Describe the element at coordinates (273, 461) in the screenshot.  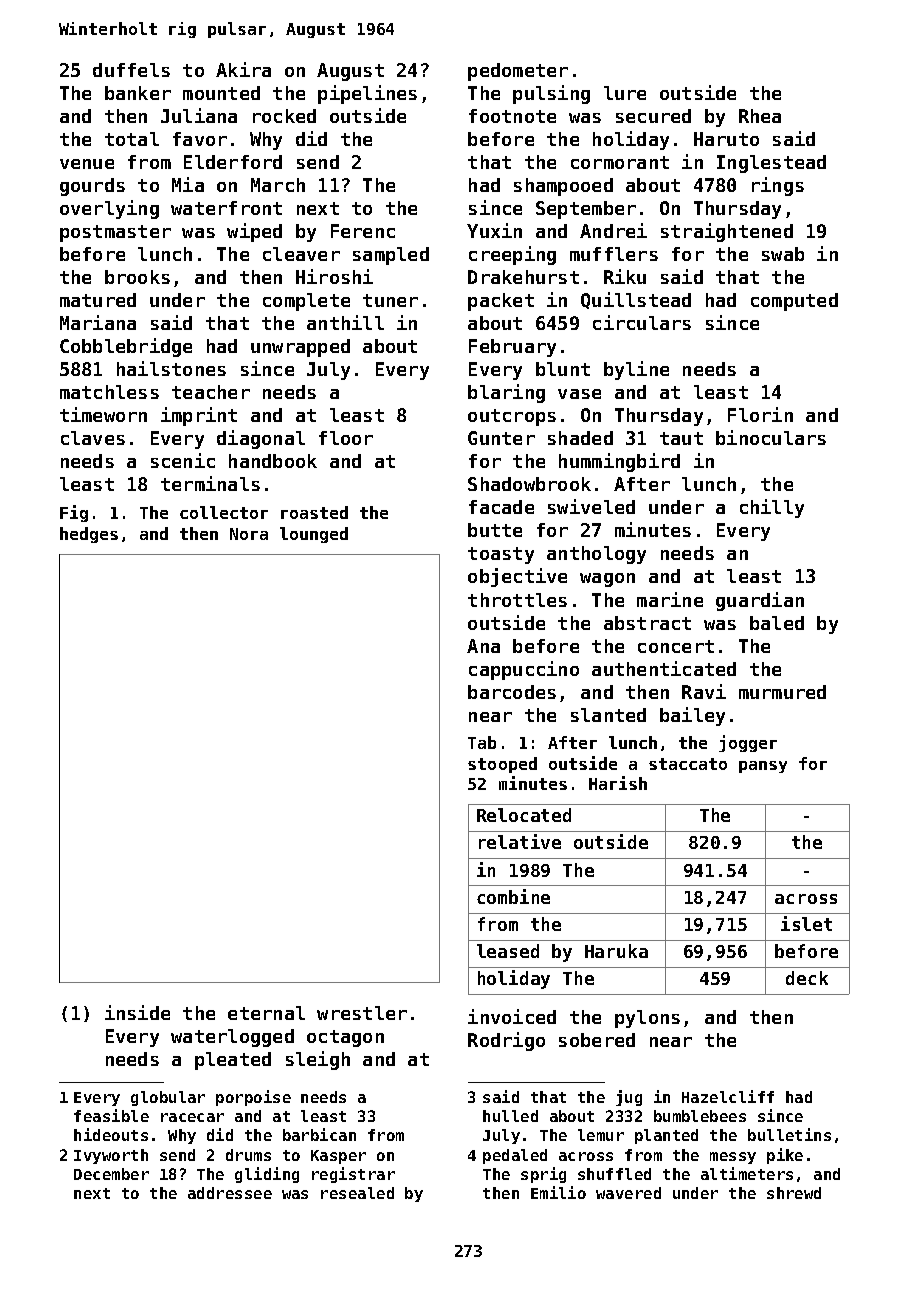
I see `handbook` at that location.
